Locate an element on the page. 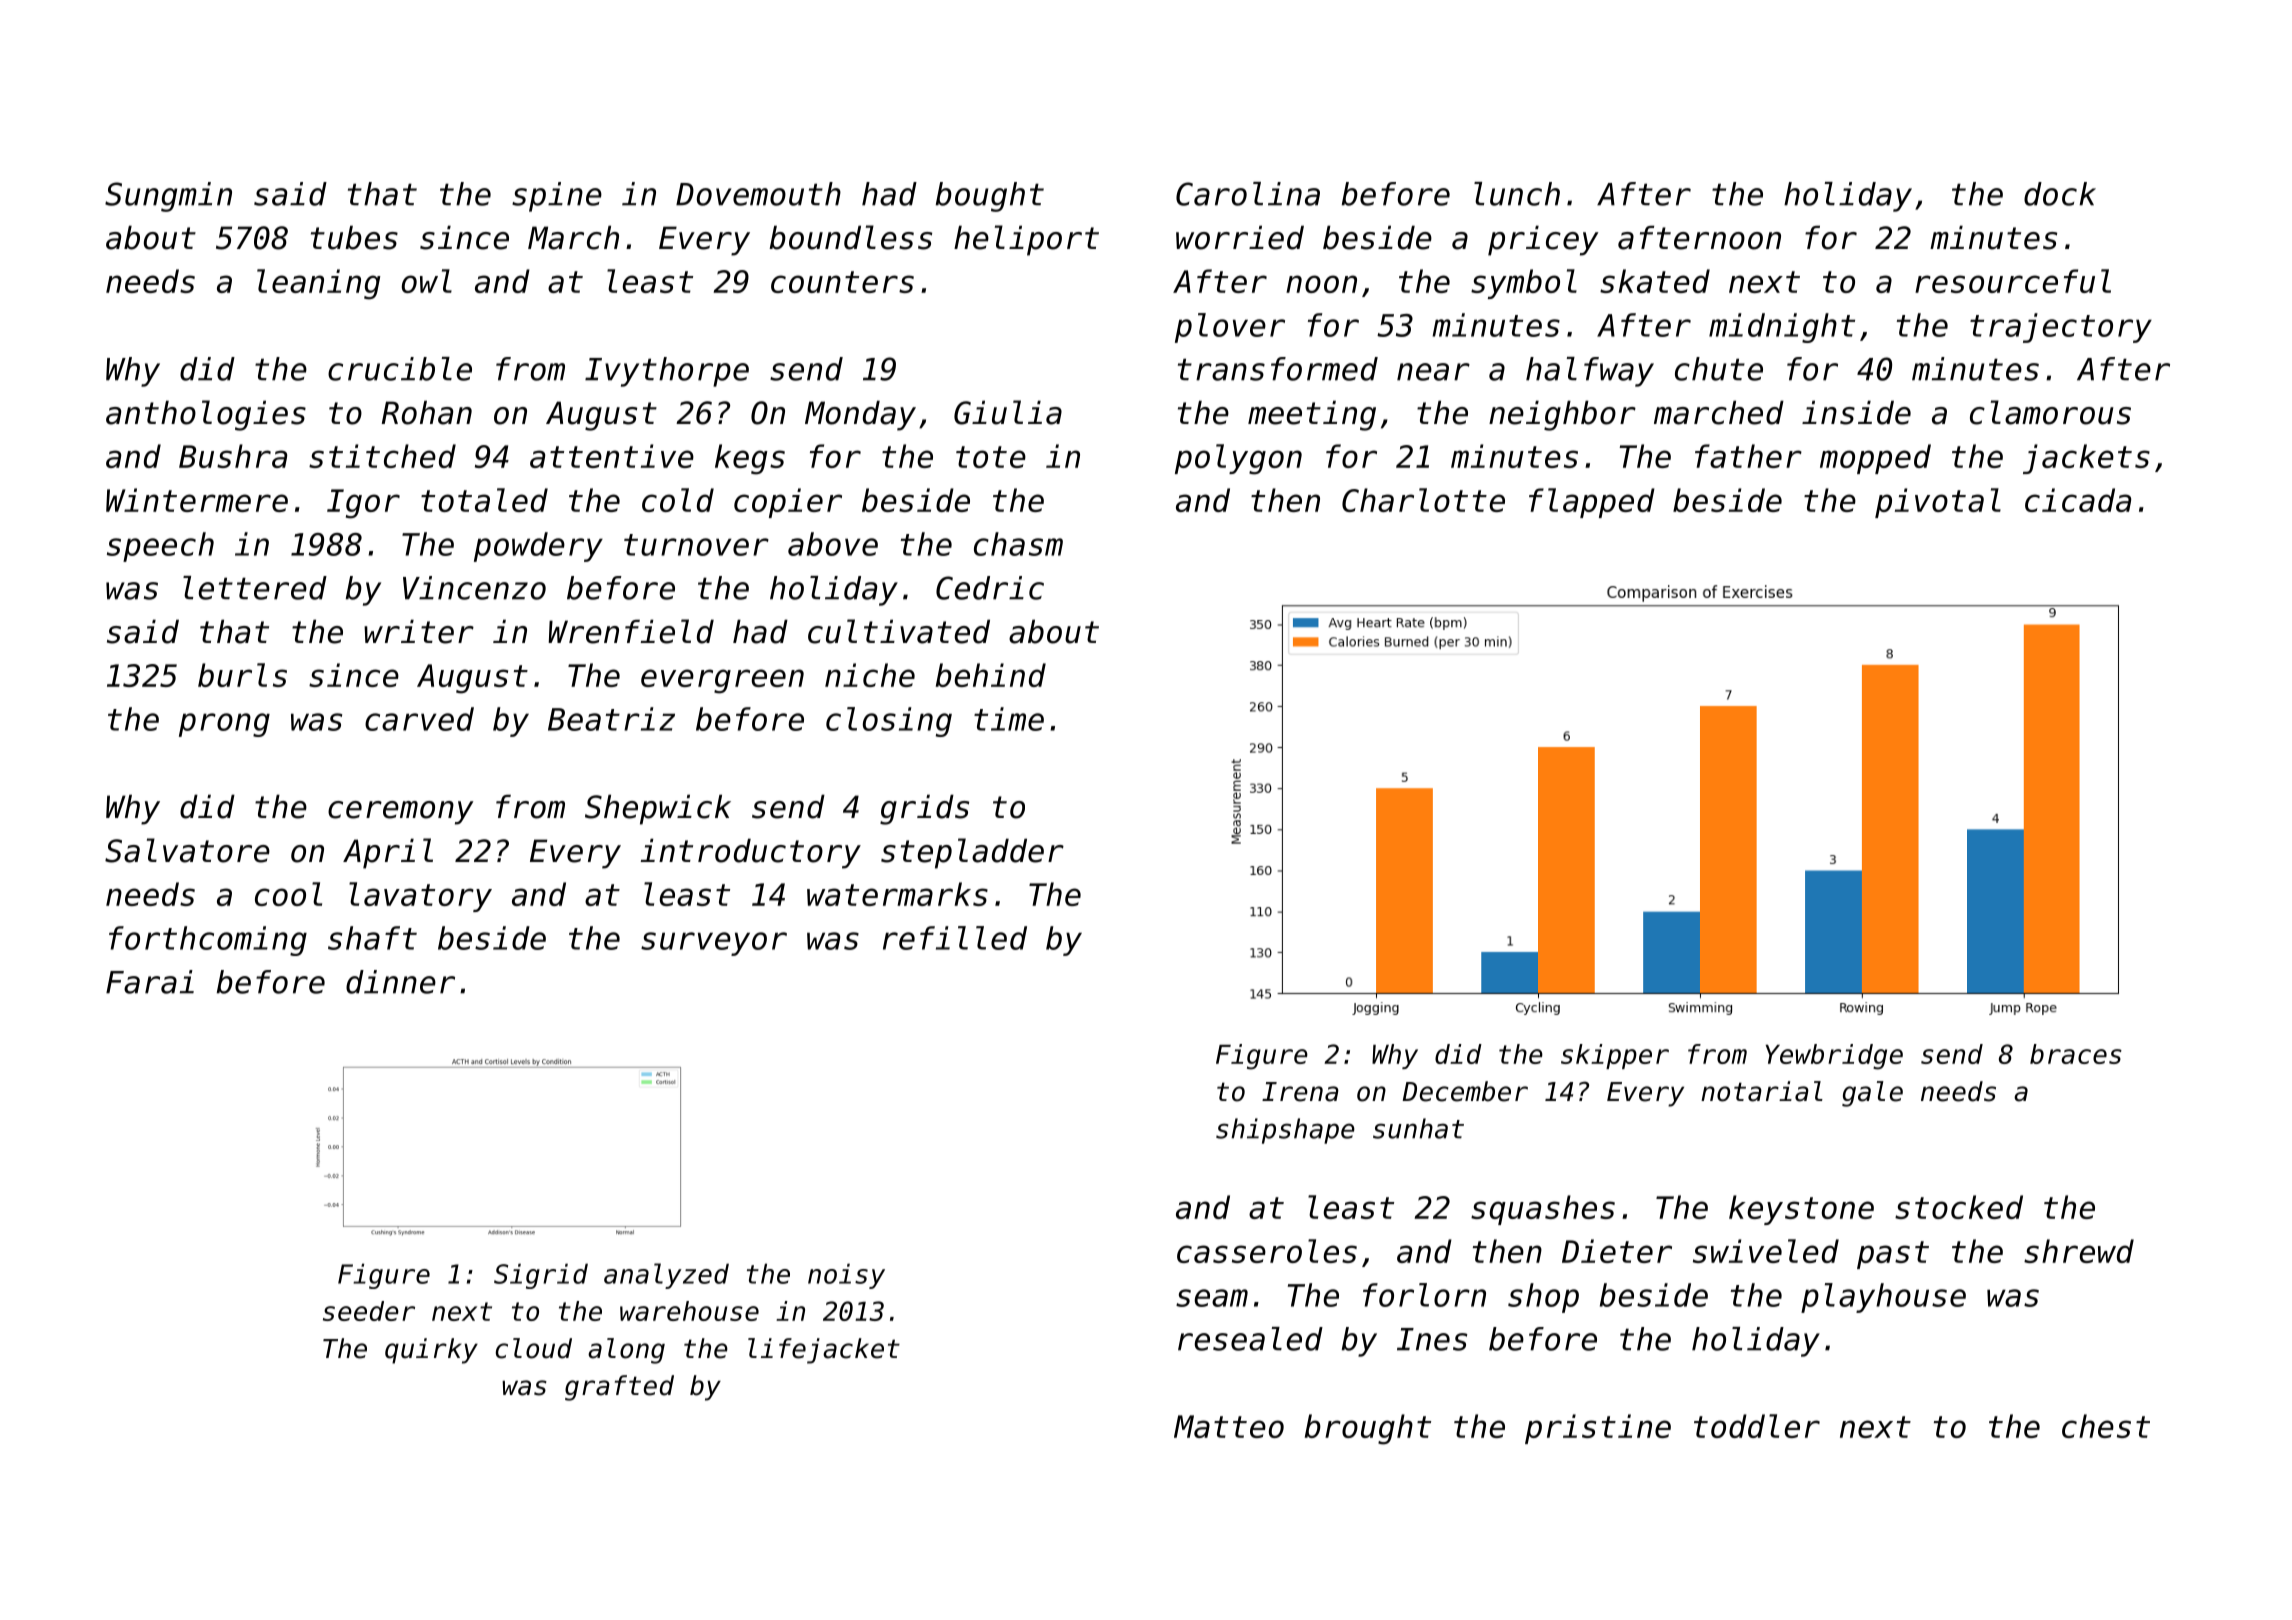 This document has height=1620, width=2292. Yewbridge is located at coordinates (1834, 1057).
